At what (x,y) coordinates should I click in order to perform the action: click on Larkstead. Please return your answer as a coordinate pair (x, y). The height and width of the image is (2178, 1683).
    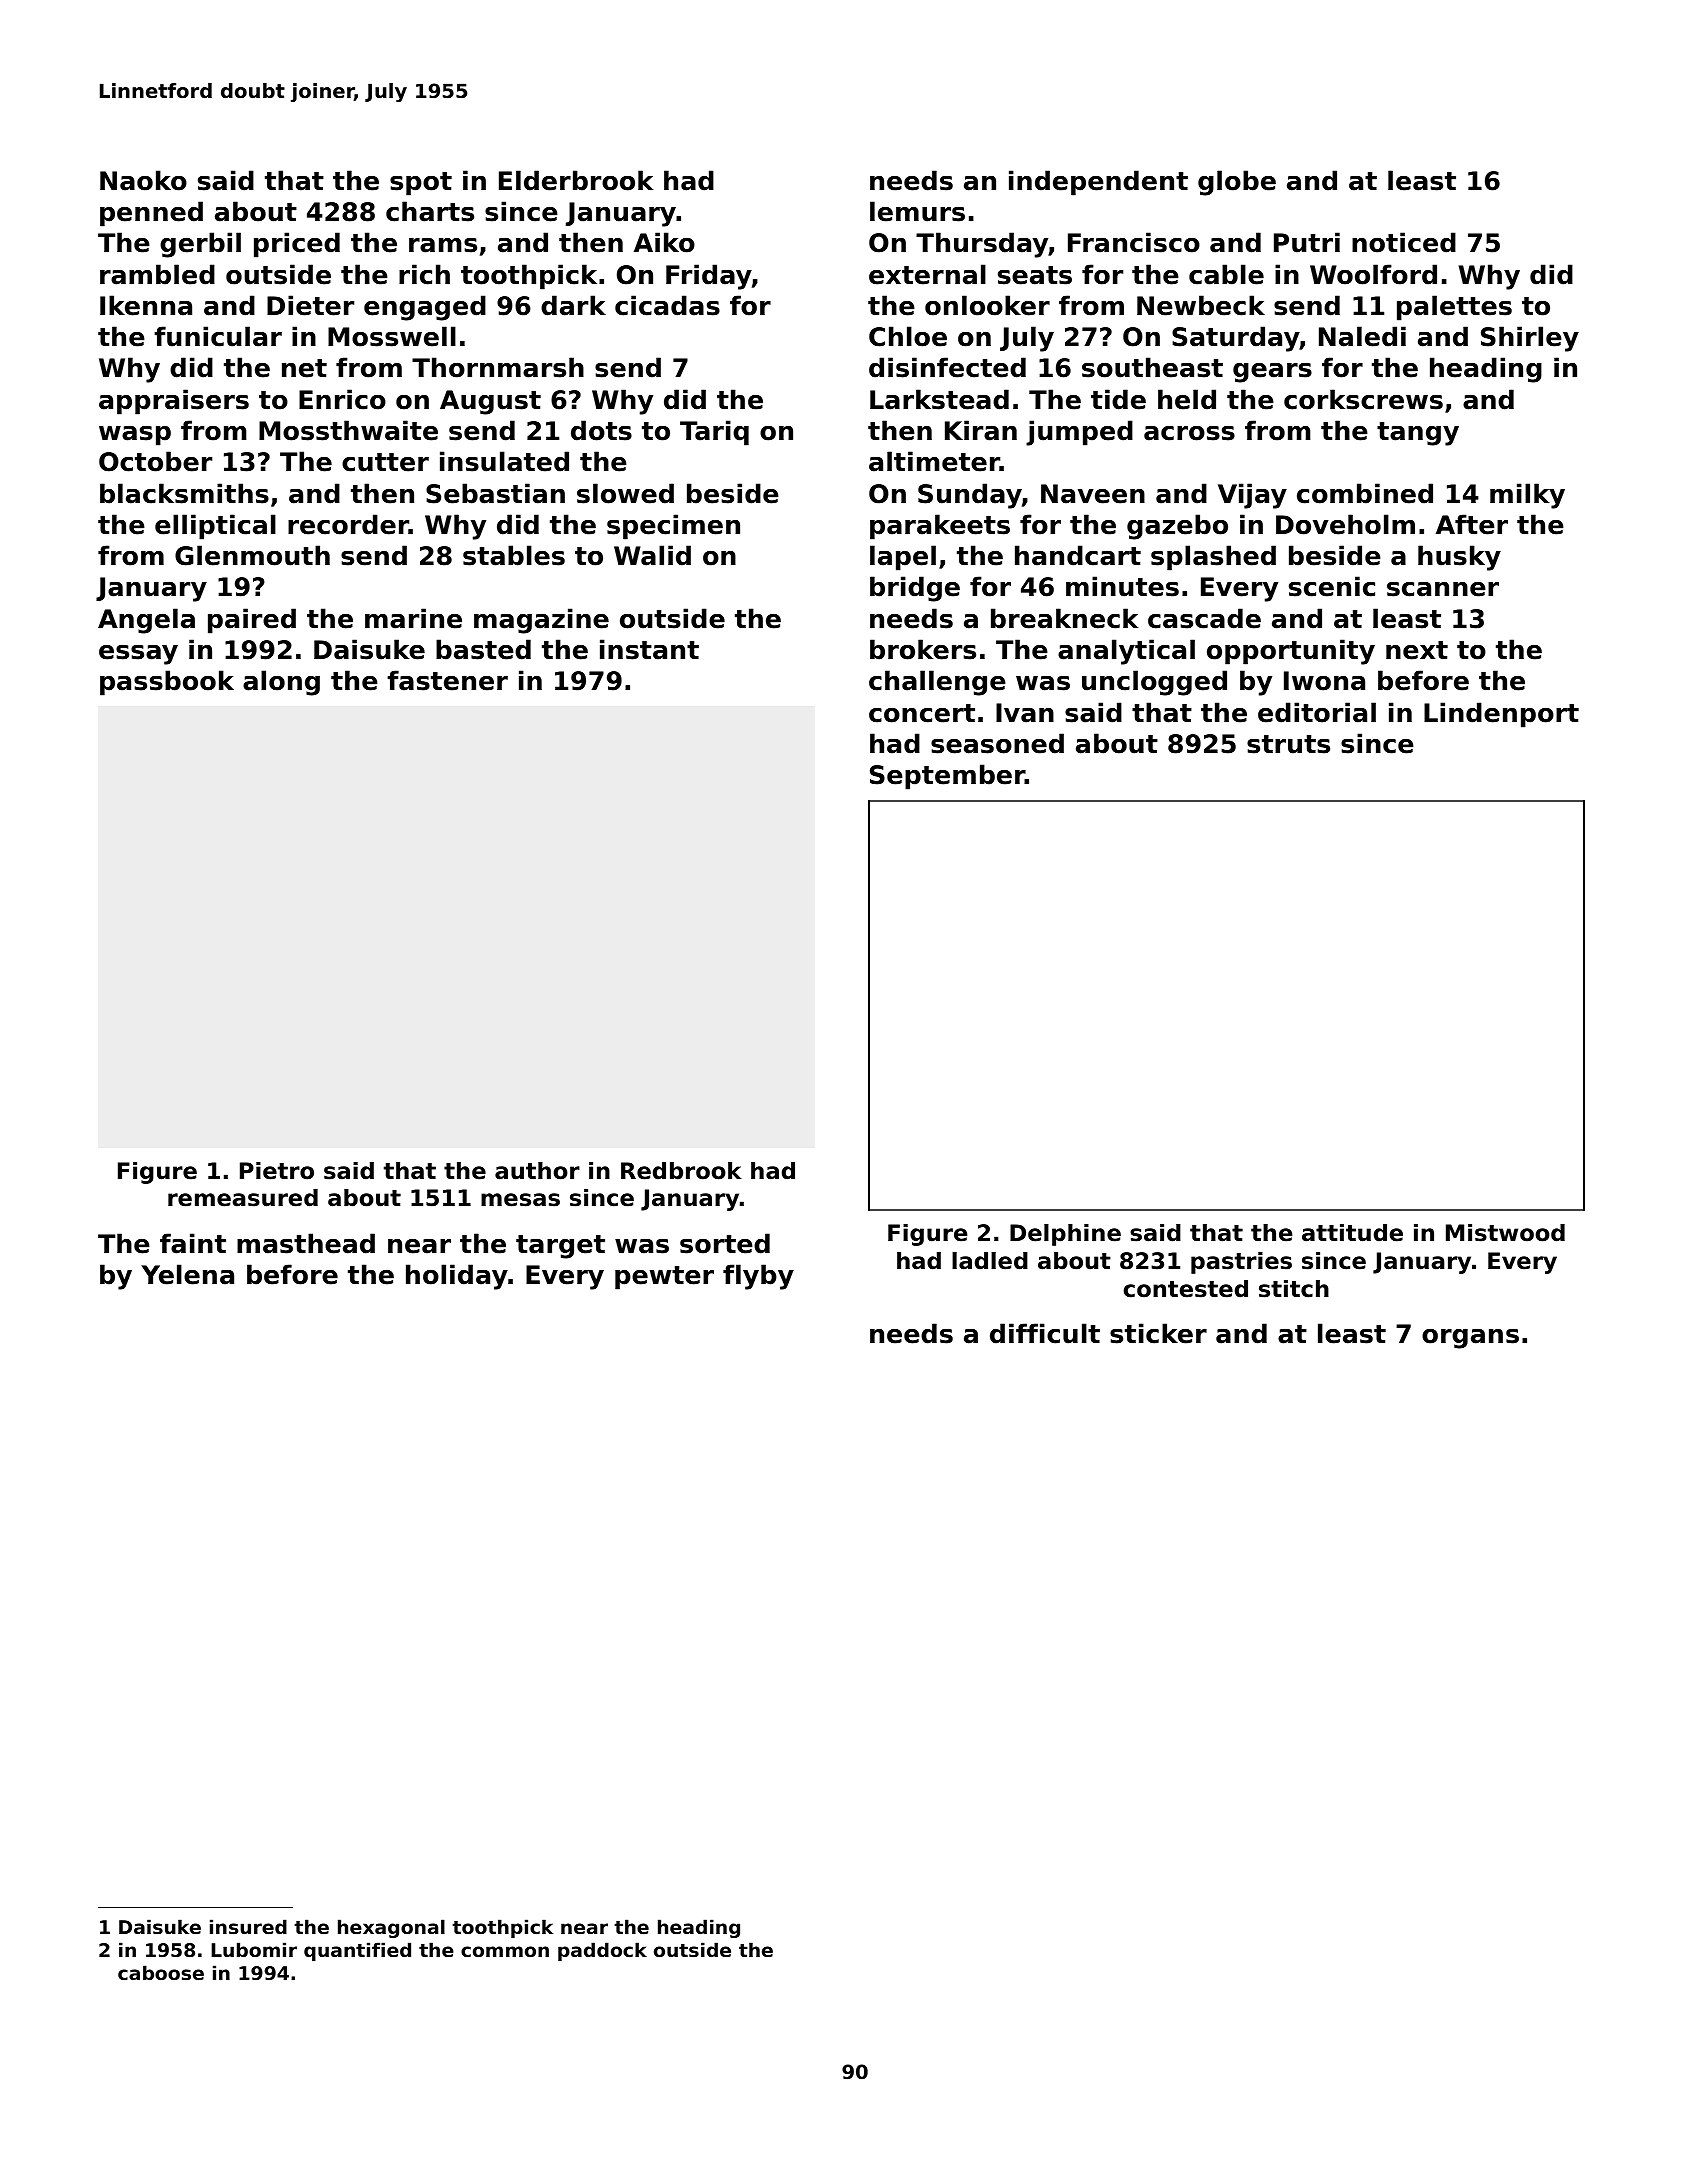
    Looking at the image, I should click on (939, 399).
